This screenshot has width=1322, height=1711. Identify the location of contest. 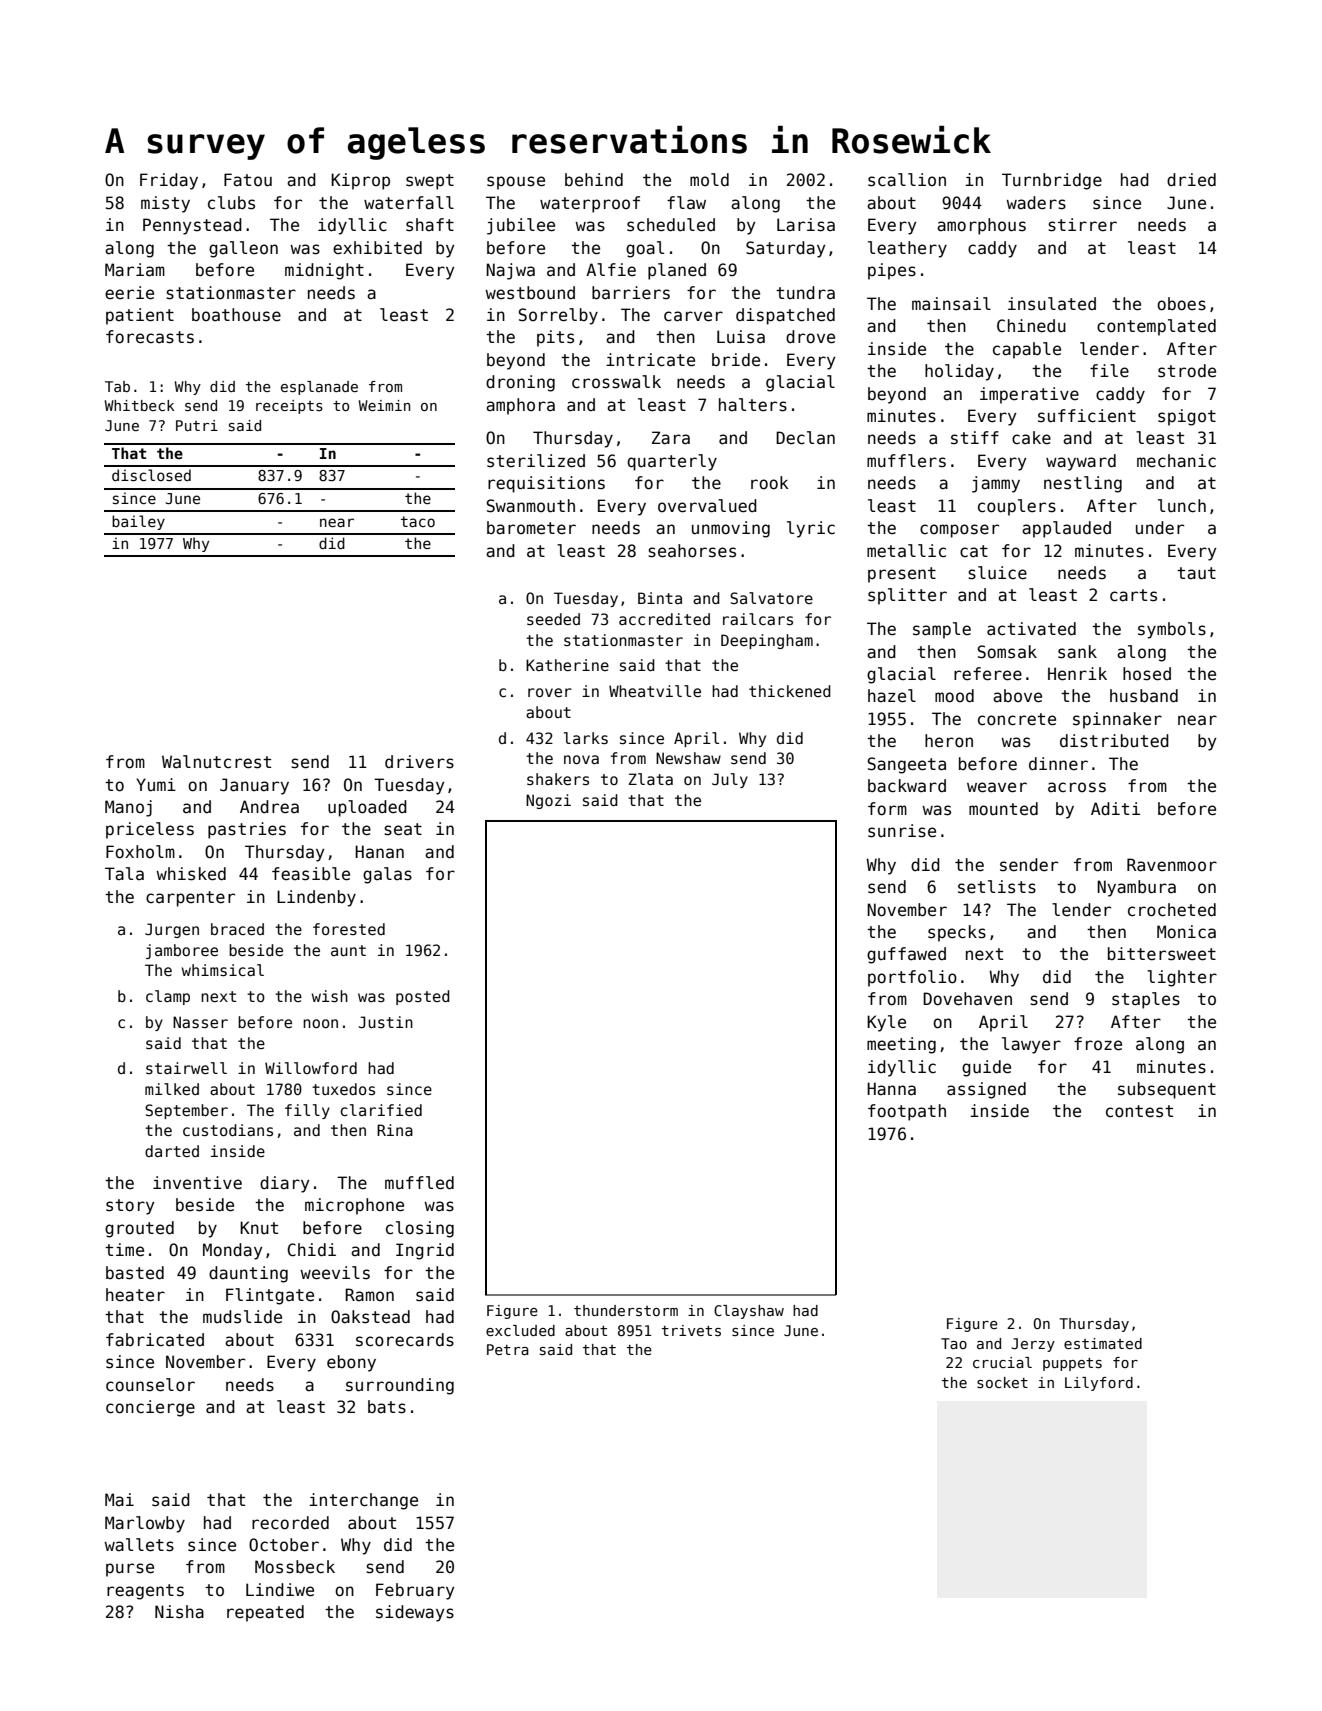
(1139, 1111).
